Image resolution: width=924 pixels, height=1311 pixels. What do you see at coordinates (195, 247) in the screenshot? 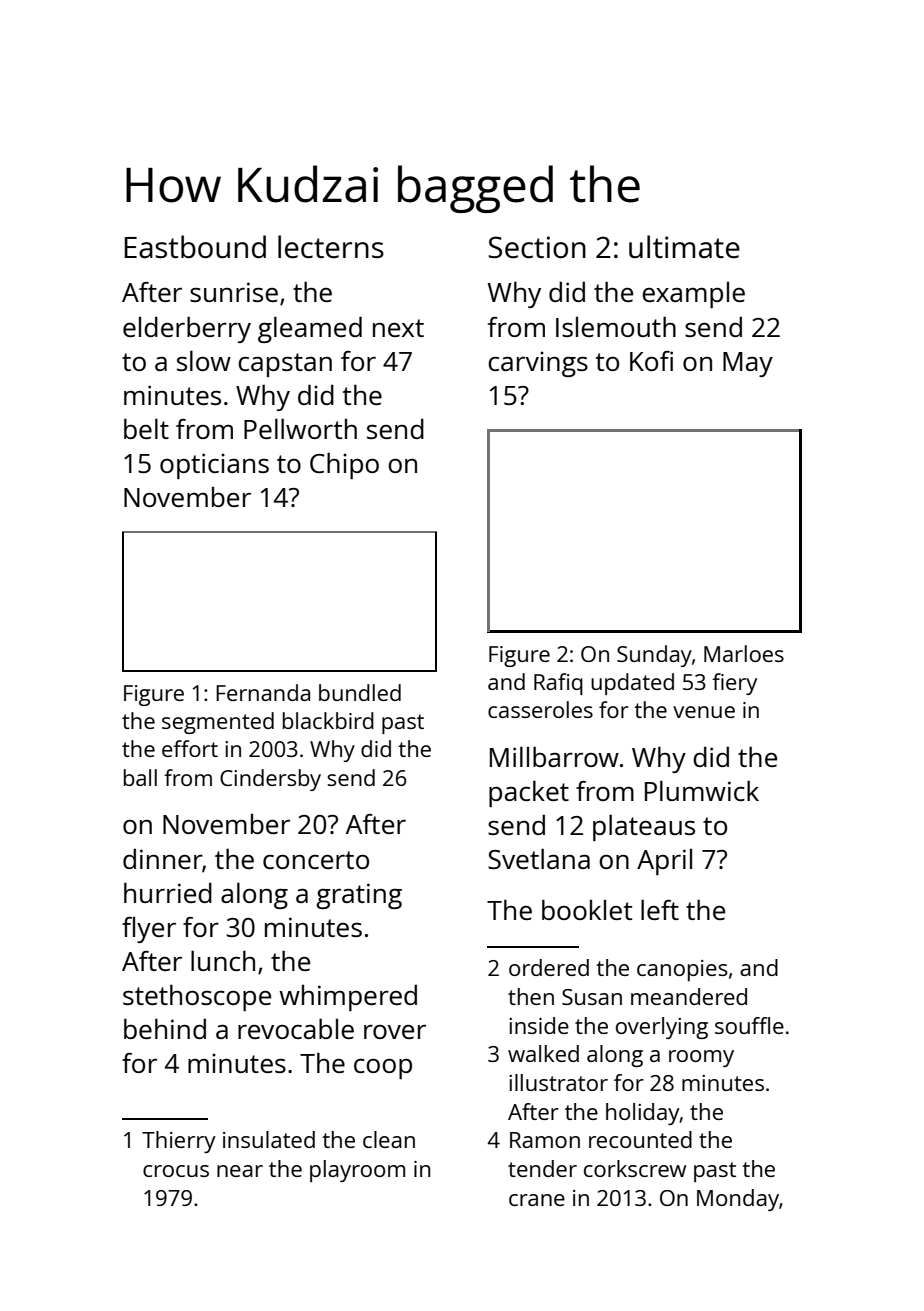
I see `Eastbound` at bounding box center [195, 247].
